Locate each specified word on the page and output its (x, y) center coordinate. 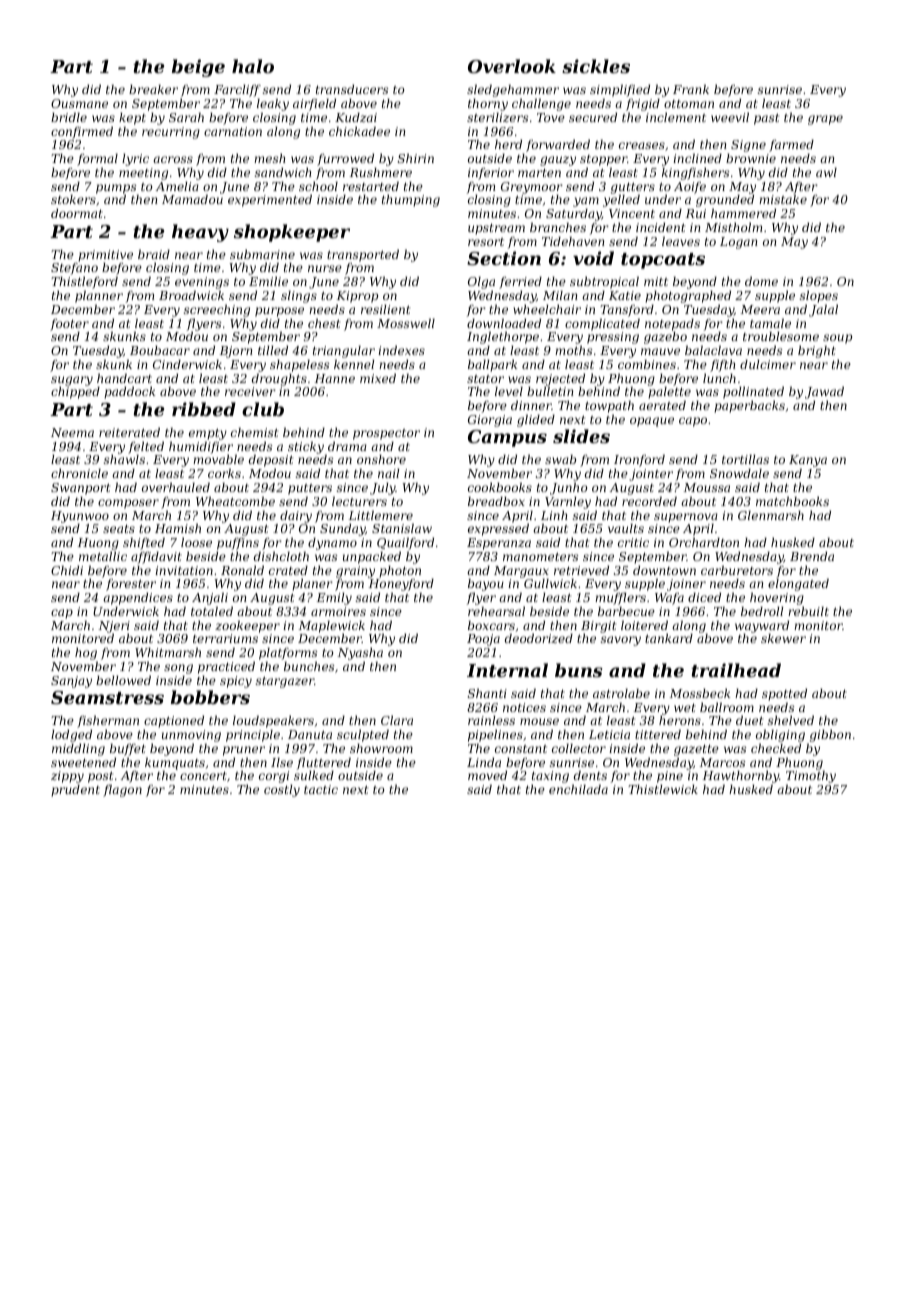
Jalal (823, 310)
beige (198, 68)
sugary (72, 381)
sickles (596, 66)
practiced (226, 667)
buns (579, 670)
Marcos (722, 762)
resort (486, 242)
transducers (352, 89)
